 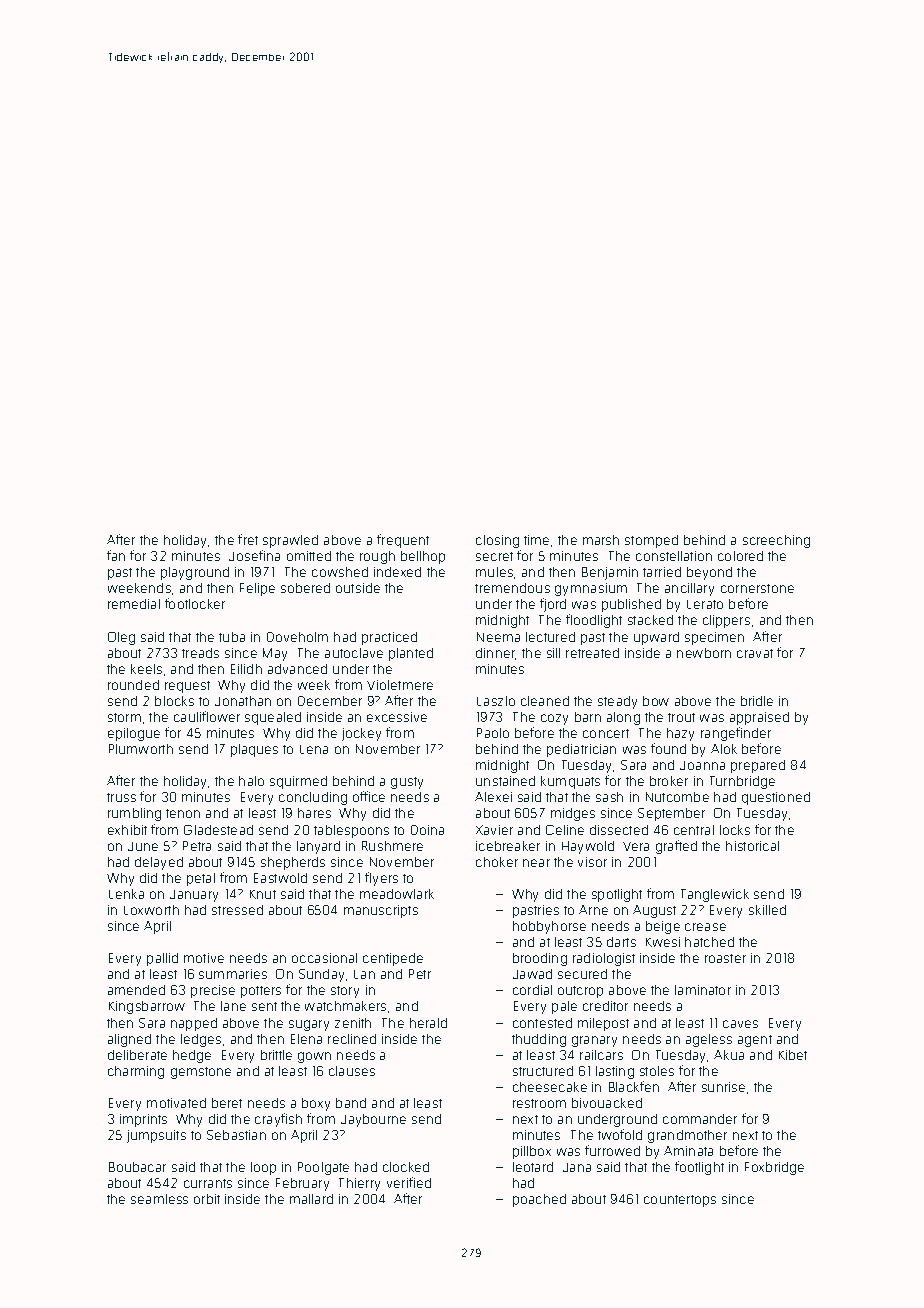 What do you see at coordinates (776, 541) in the screenshot?
I see `screeching` at bounding box center [776, 541].
